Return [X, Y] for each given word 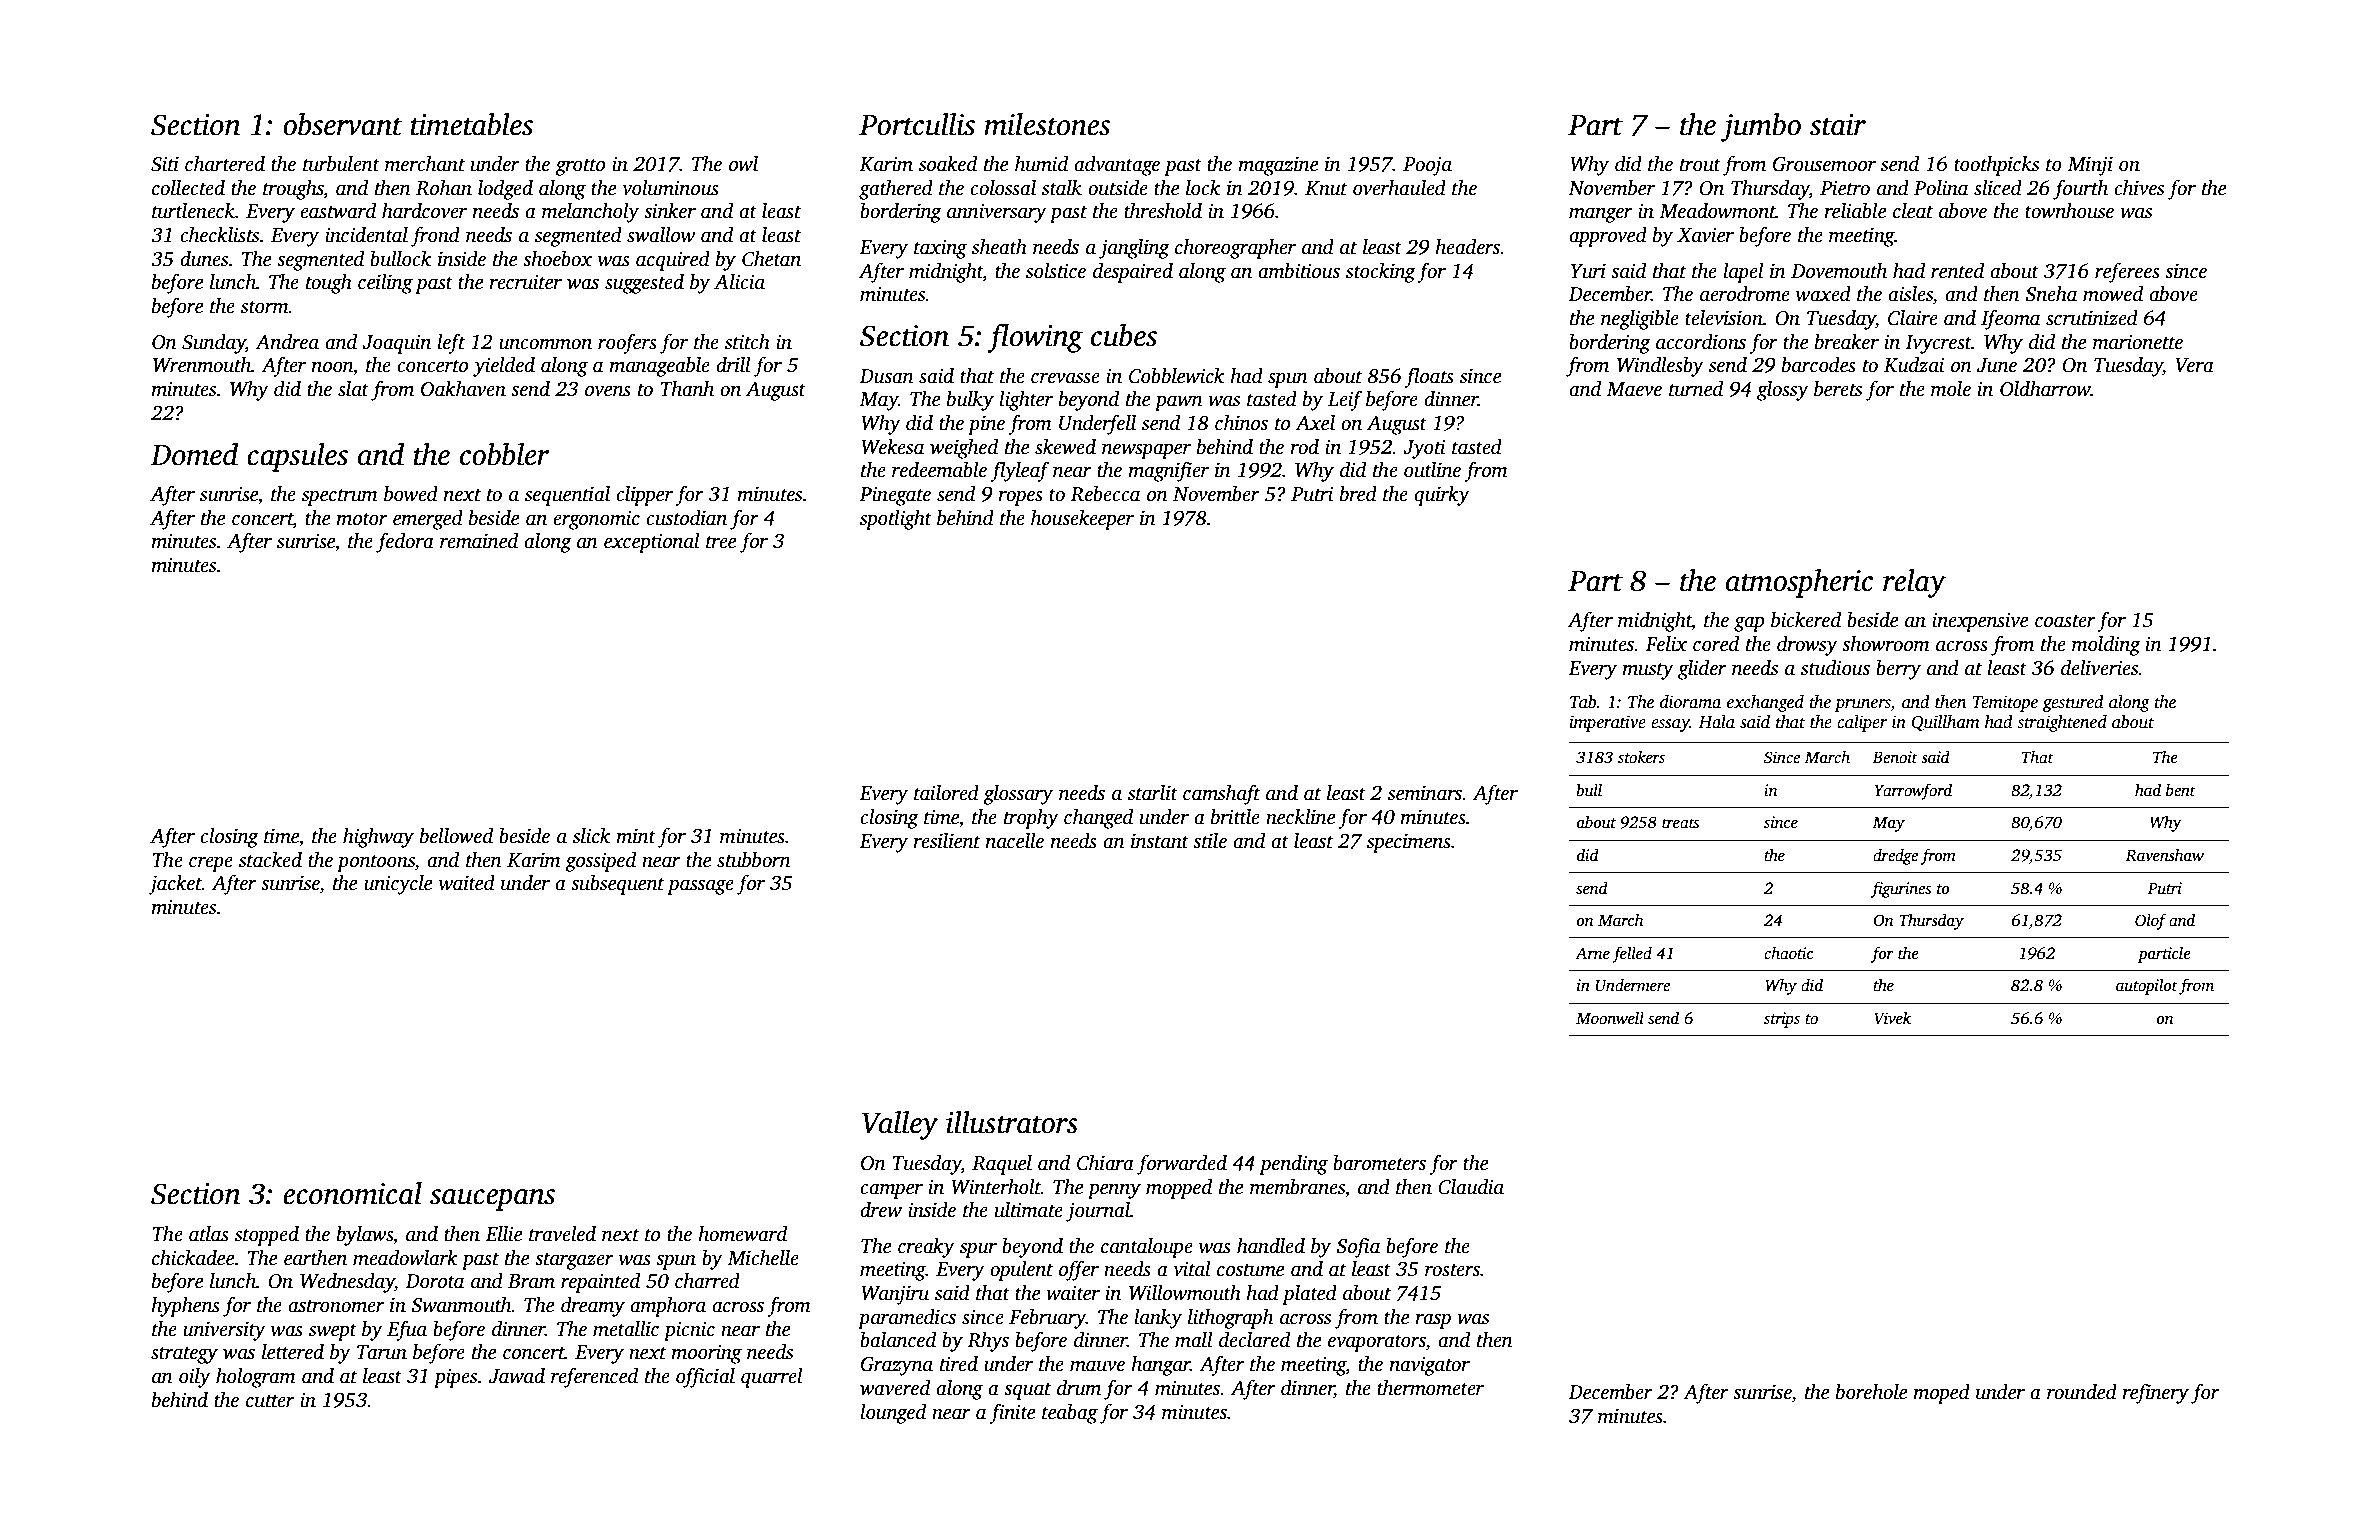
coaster [2065, 621]
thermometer [1430, 1388]
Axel [1315, 423]
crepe [211, 864]
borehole [1871, 1392]
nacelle [1015, 841]
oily [195, 1378]
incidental [366, 235]
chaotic [1788, 953]
